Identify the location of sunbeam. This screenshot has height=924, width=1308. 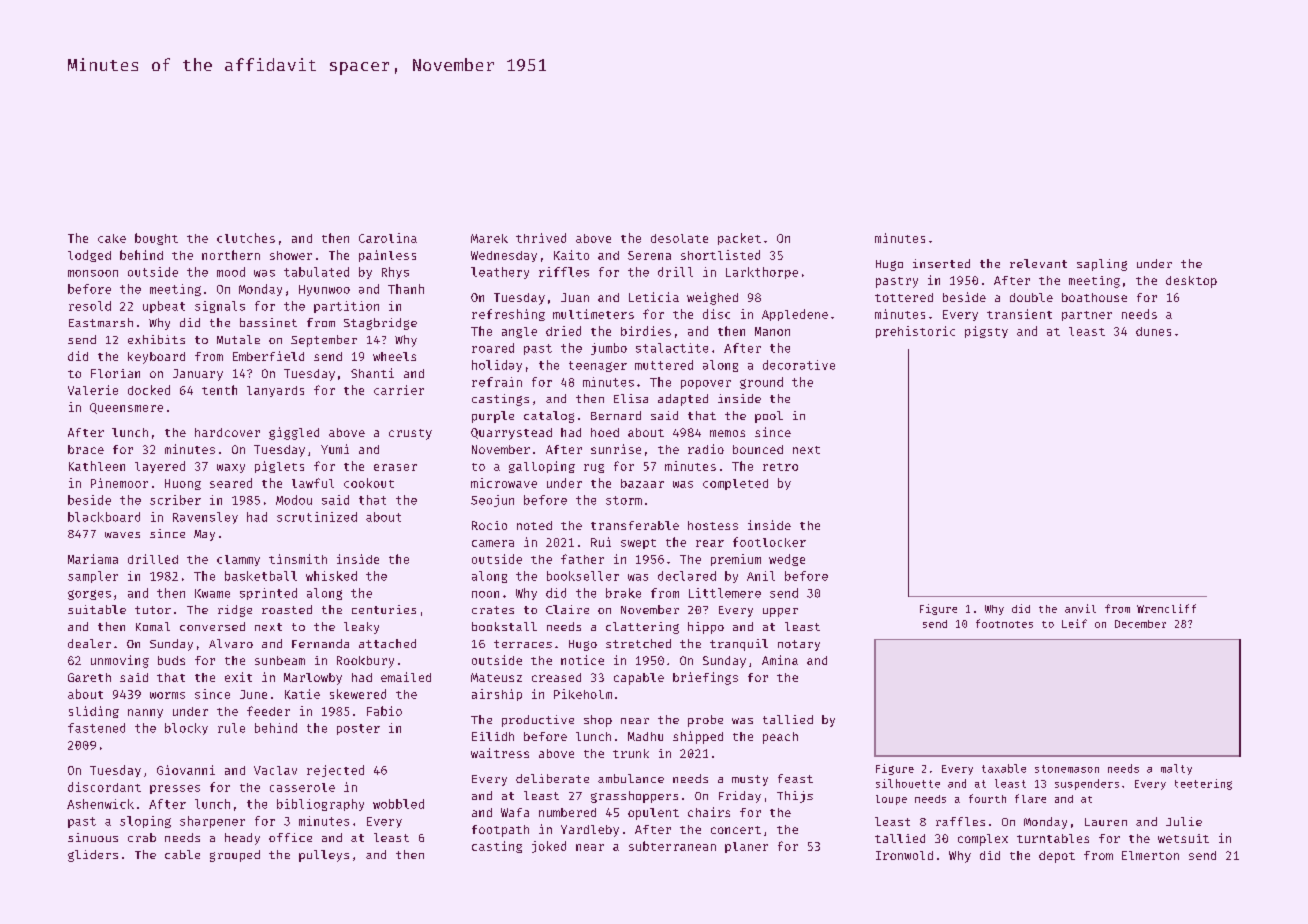
(280, 660).
